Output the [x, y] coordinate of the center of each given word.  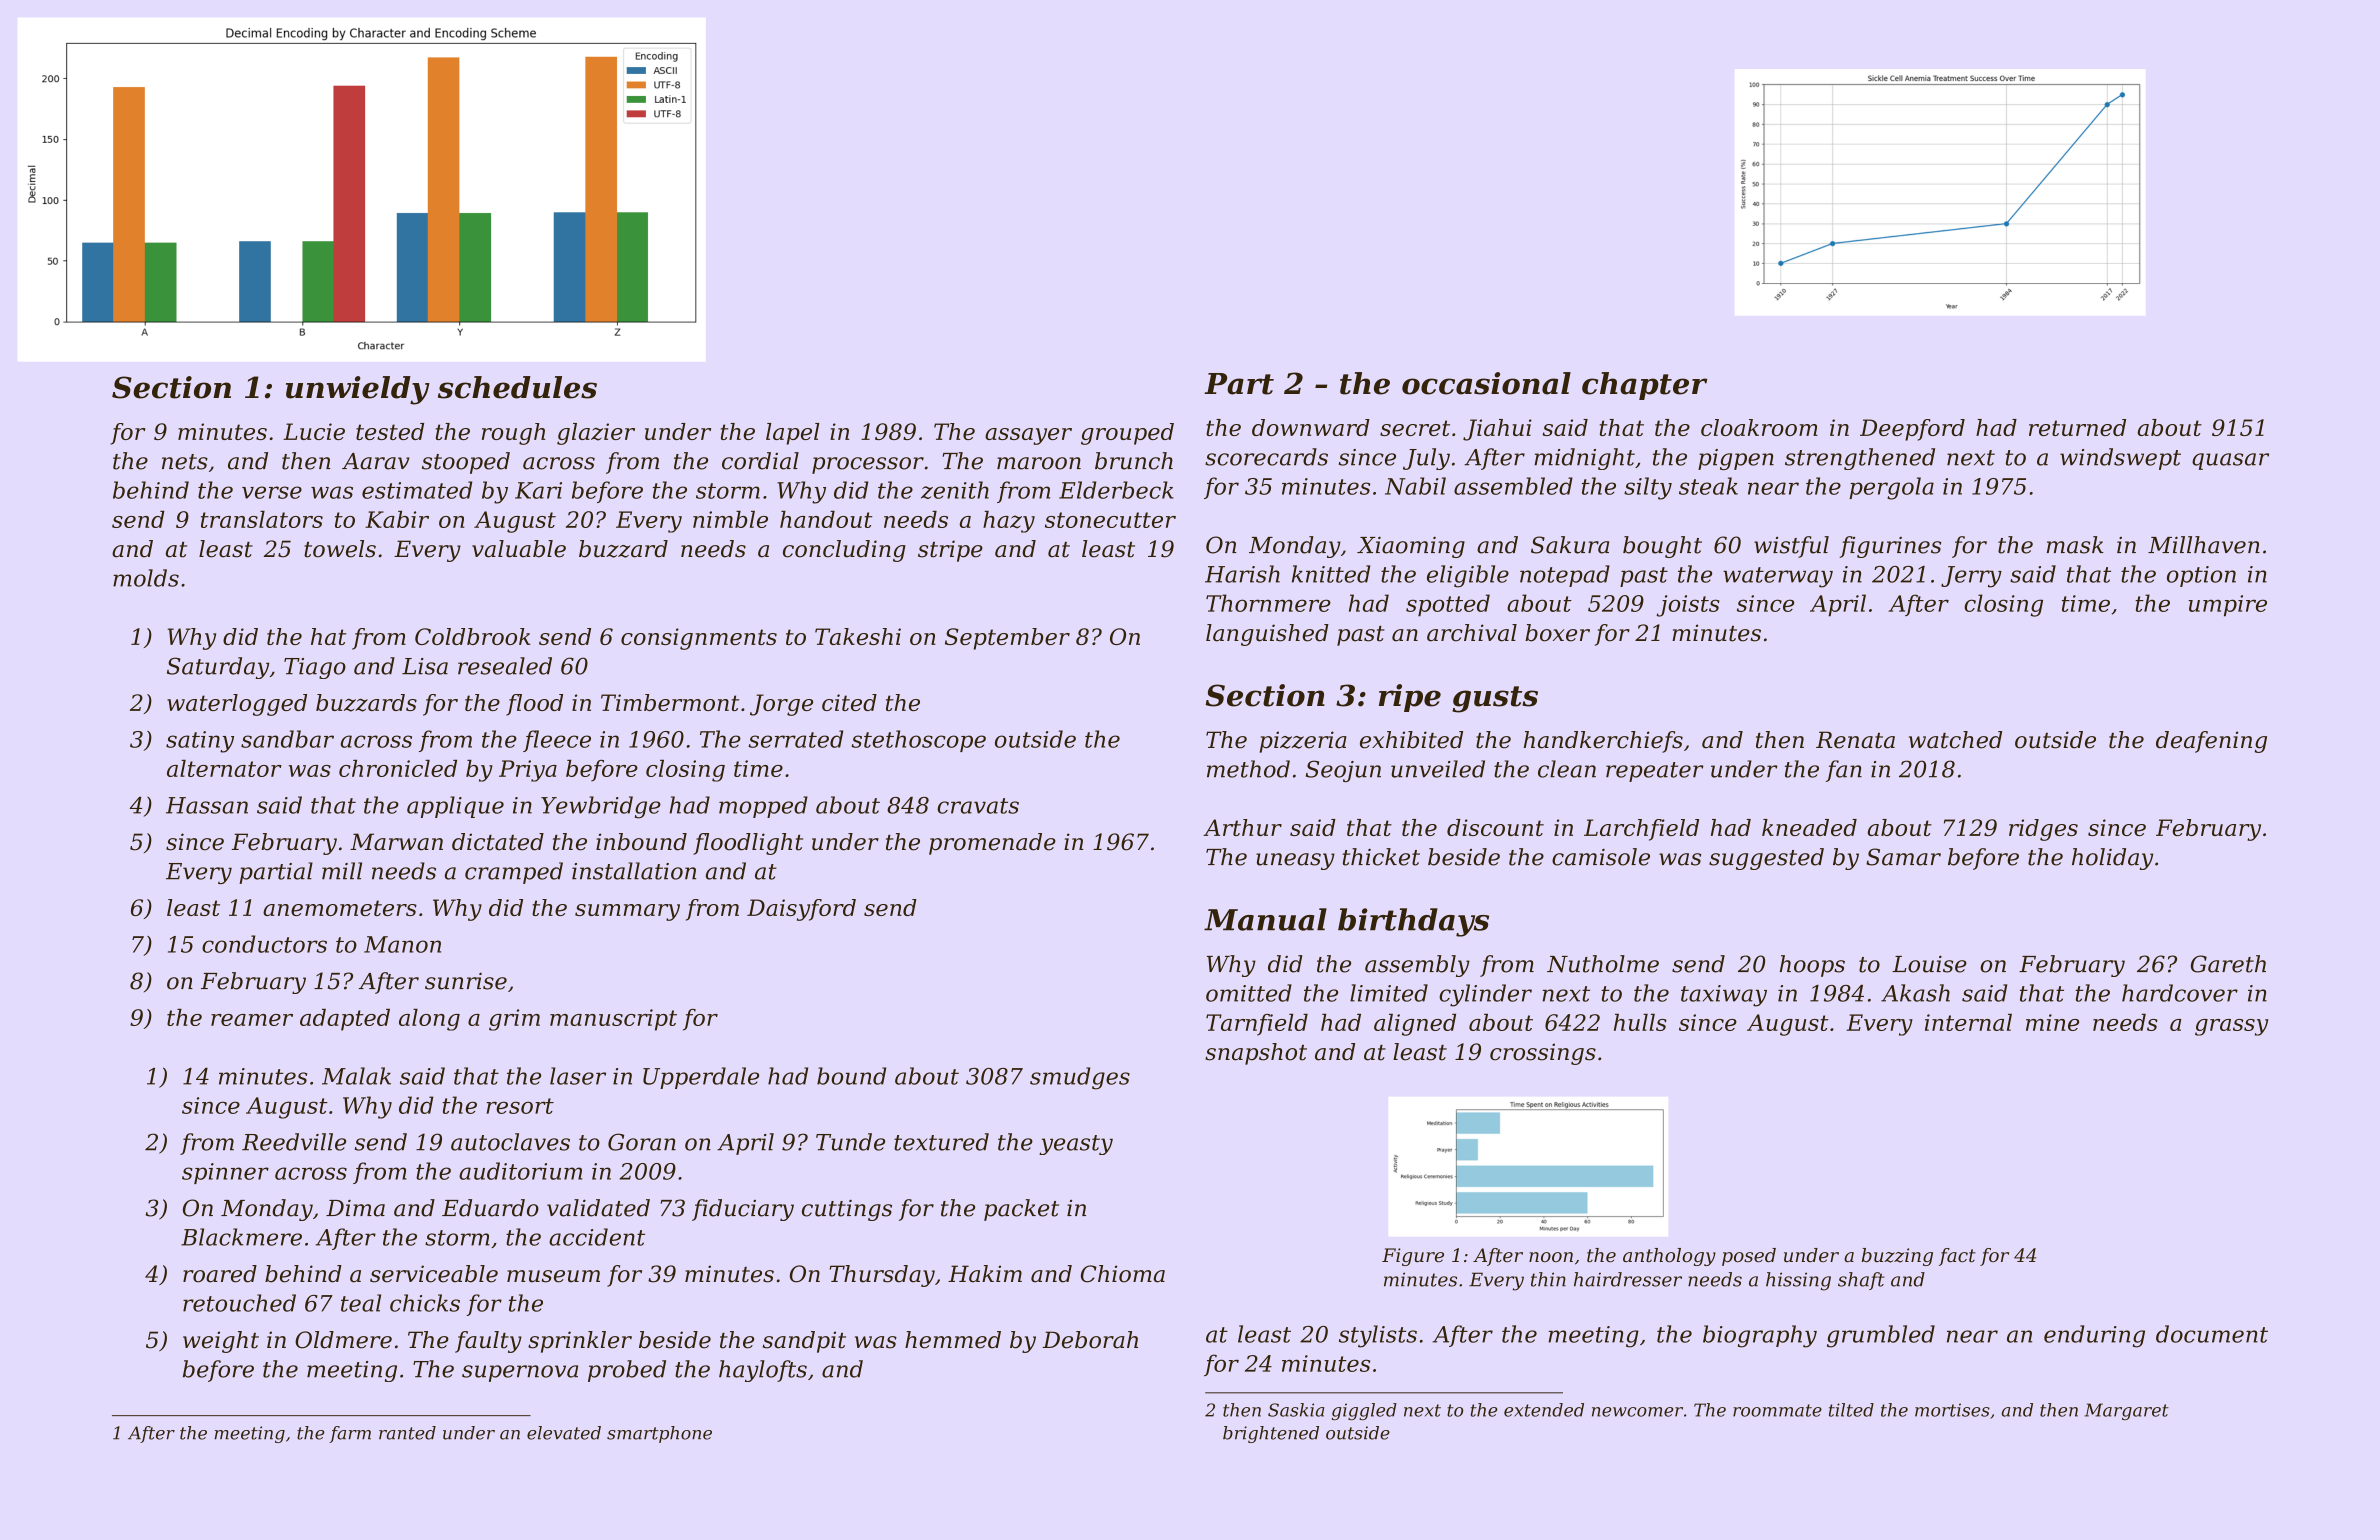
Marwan [396, 842]
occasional [1486, 383]
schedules [517, 387]
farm [350, 1434]
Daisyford [801, 910]
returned [2077, 427]
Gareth [2228, 964]
